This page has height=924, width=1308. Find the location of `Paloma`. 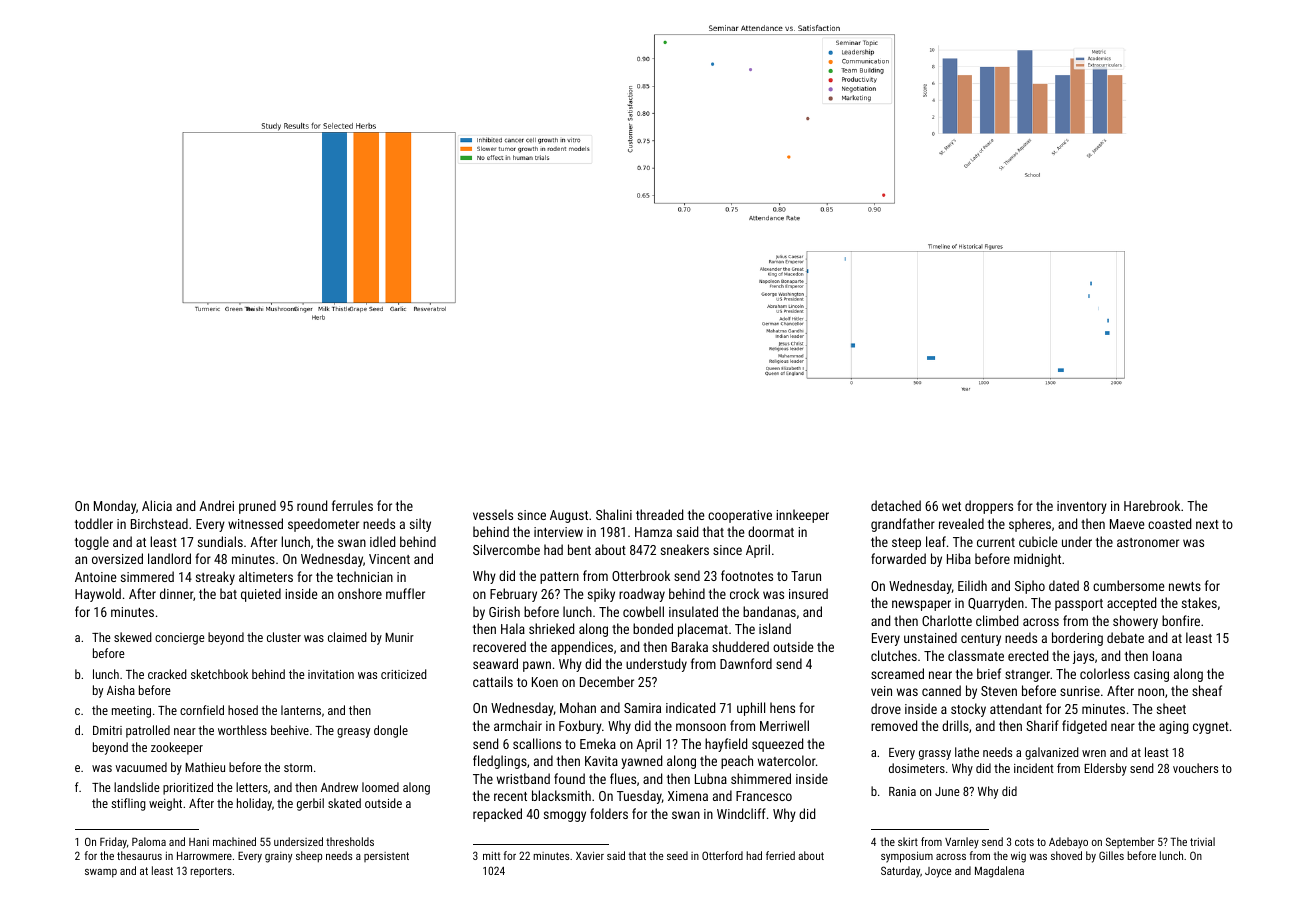

Paloma is located at coordinates (149, 841).
